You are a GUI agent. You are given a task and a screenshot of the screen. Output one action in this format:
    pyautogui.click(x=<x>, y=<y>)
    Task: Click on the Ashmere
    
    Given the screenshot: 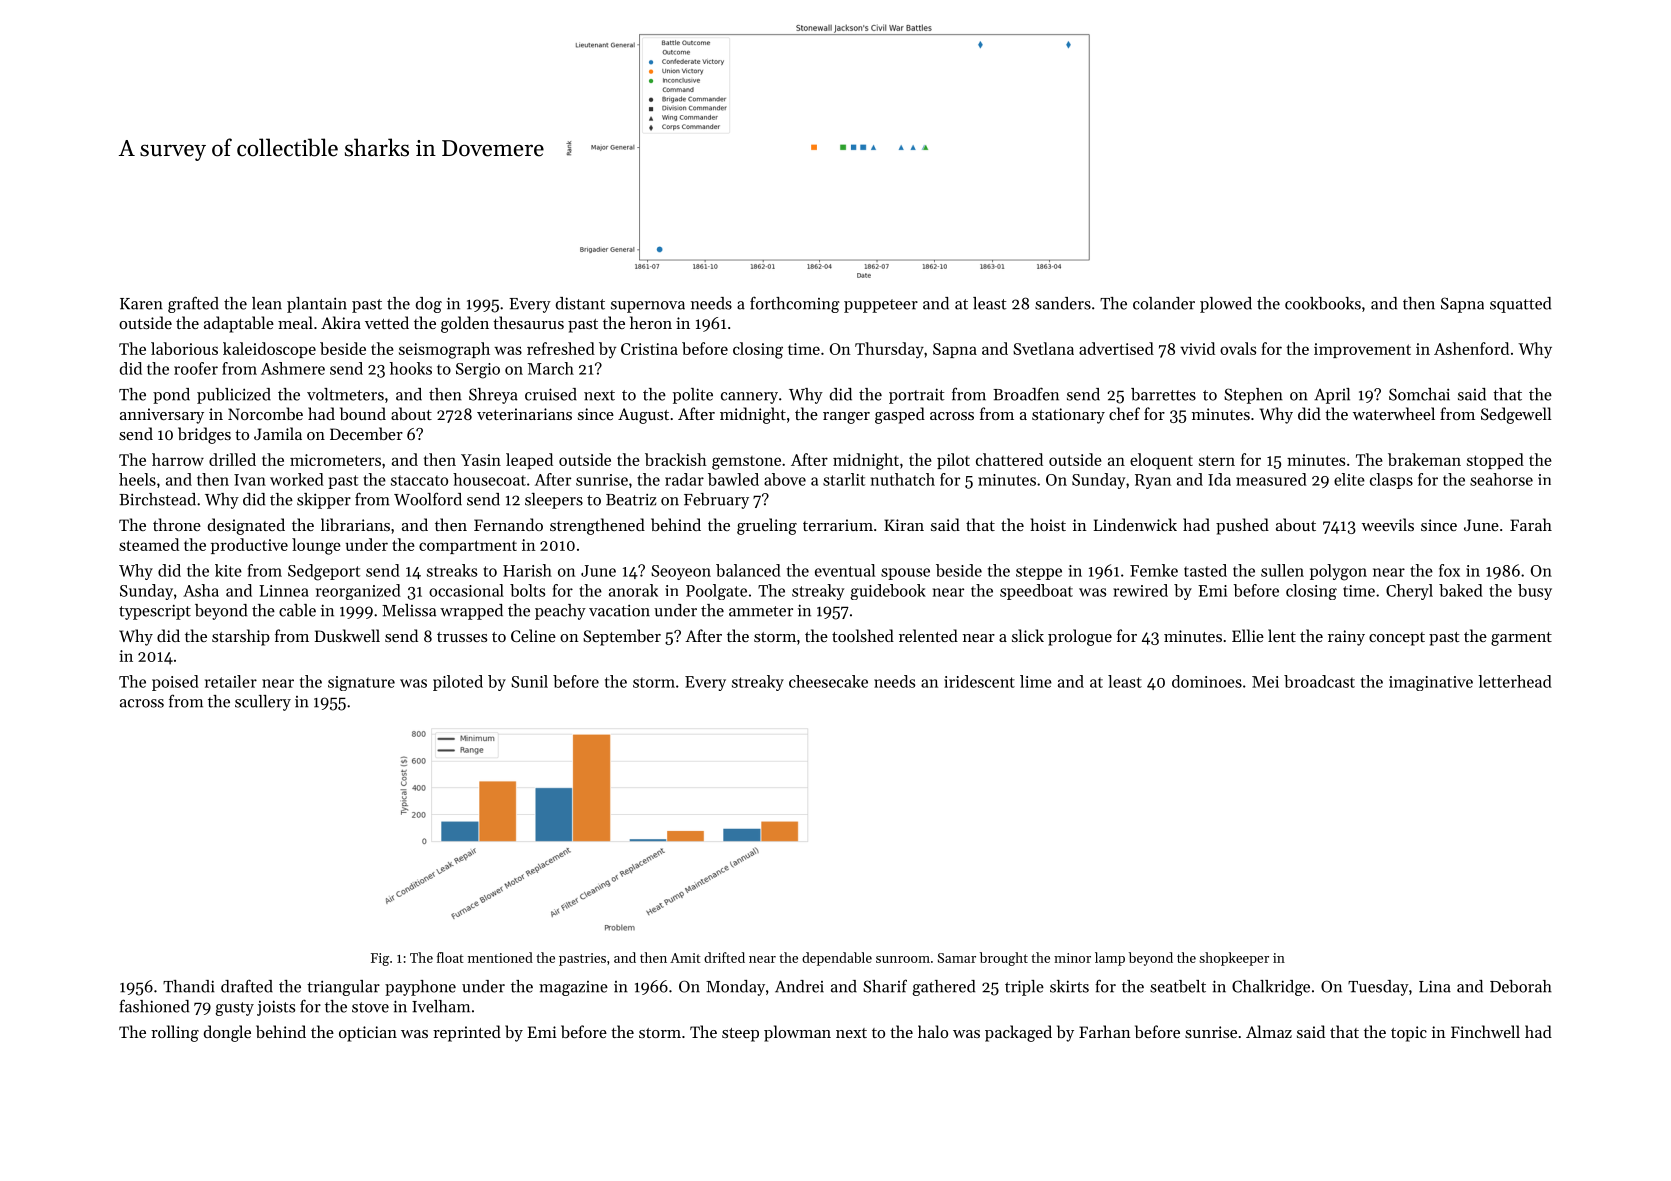 What is the action you would take?
    pyautogui.click(x=293, y=368)
